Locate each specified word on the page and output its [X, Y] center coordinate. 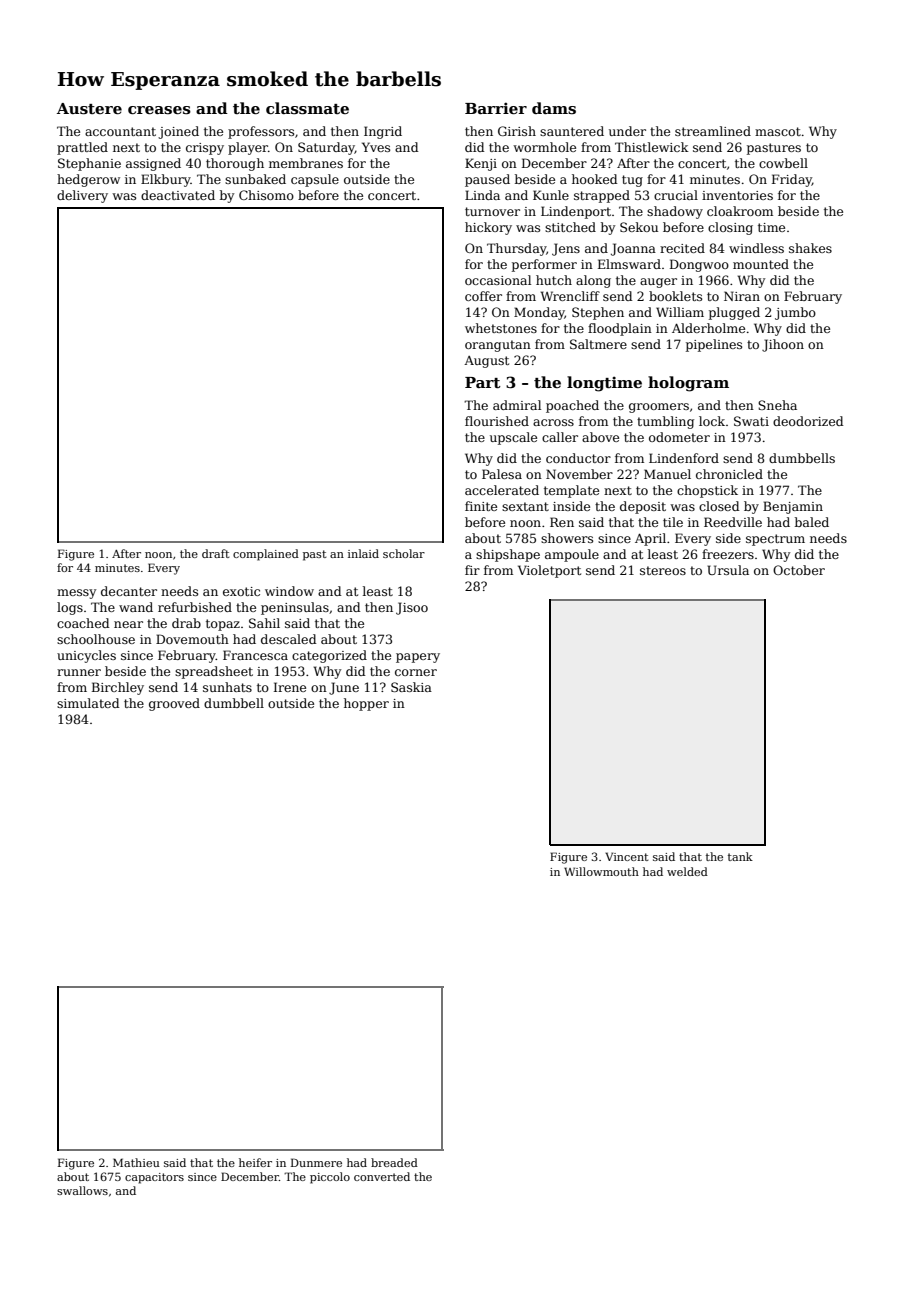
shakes [810, 248]
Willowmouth [601, 871]
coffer [483, 296]
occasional [498, 280]
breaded [394, 1162]
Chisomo [266, 195]
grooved [174, 704]
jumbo [795, 313]
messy [76, 594]
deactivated [178, 195]
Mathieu [136, 1162]
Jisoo [412, 608]
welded [687, 871]
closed [719, 506]
